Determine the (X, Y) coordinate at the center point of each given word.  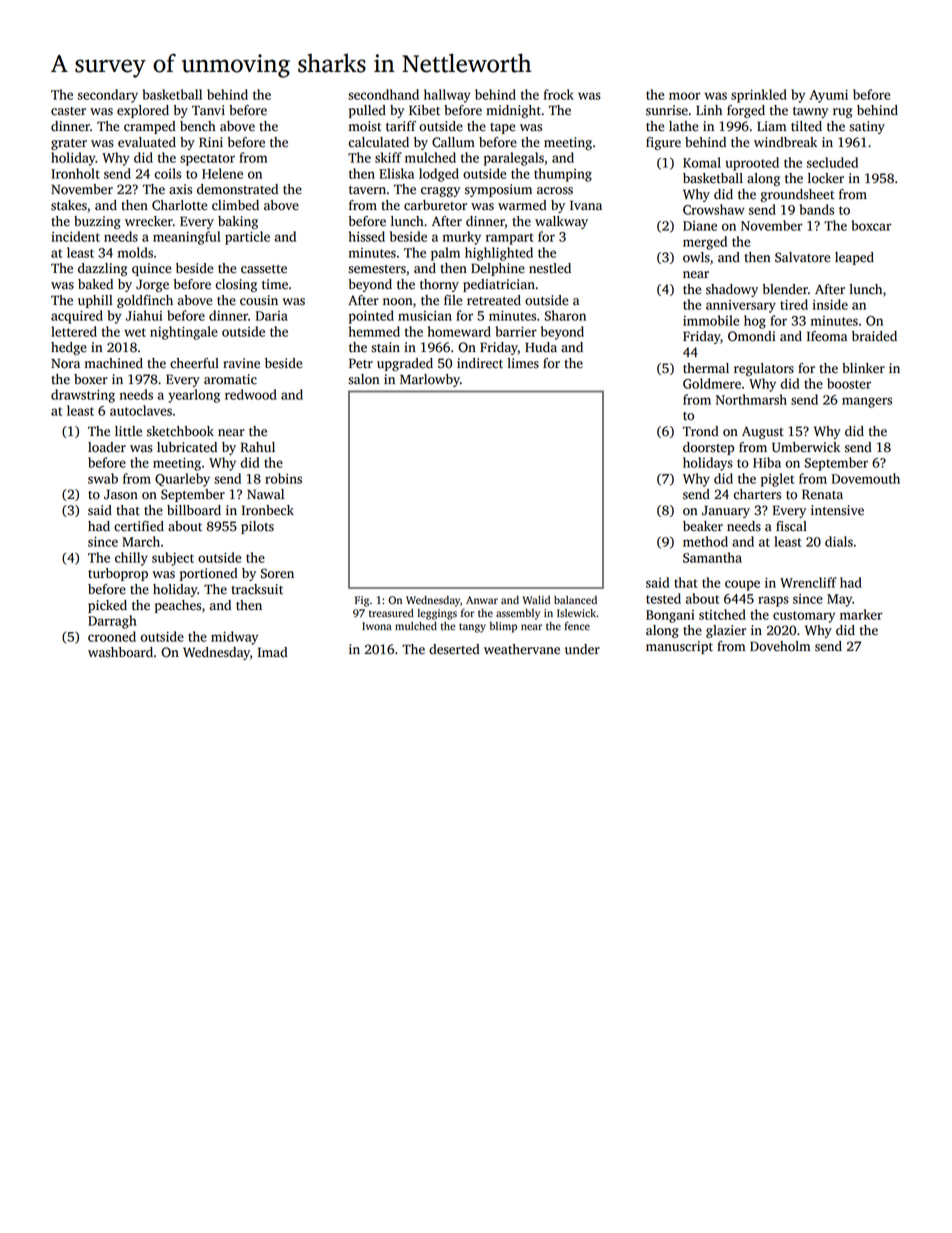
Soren (277, 573)
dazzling (102, 269)
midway (234, 638)
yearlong (194, 396)
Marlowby (430, 380)
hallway (447, 96)
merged (705, 243)
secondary (108, 96)
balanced (575, 600)
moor (684, 96)
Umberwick (806, 447)
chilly (131, 559)
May (839, 600)
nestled (550, 268)
